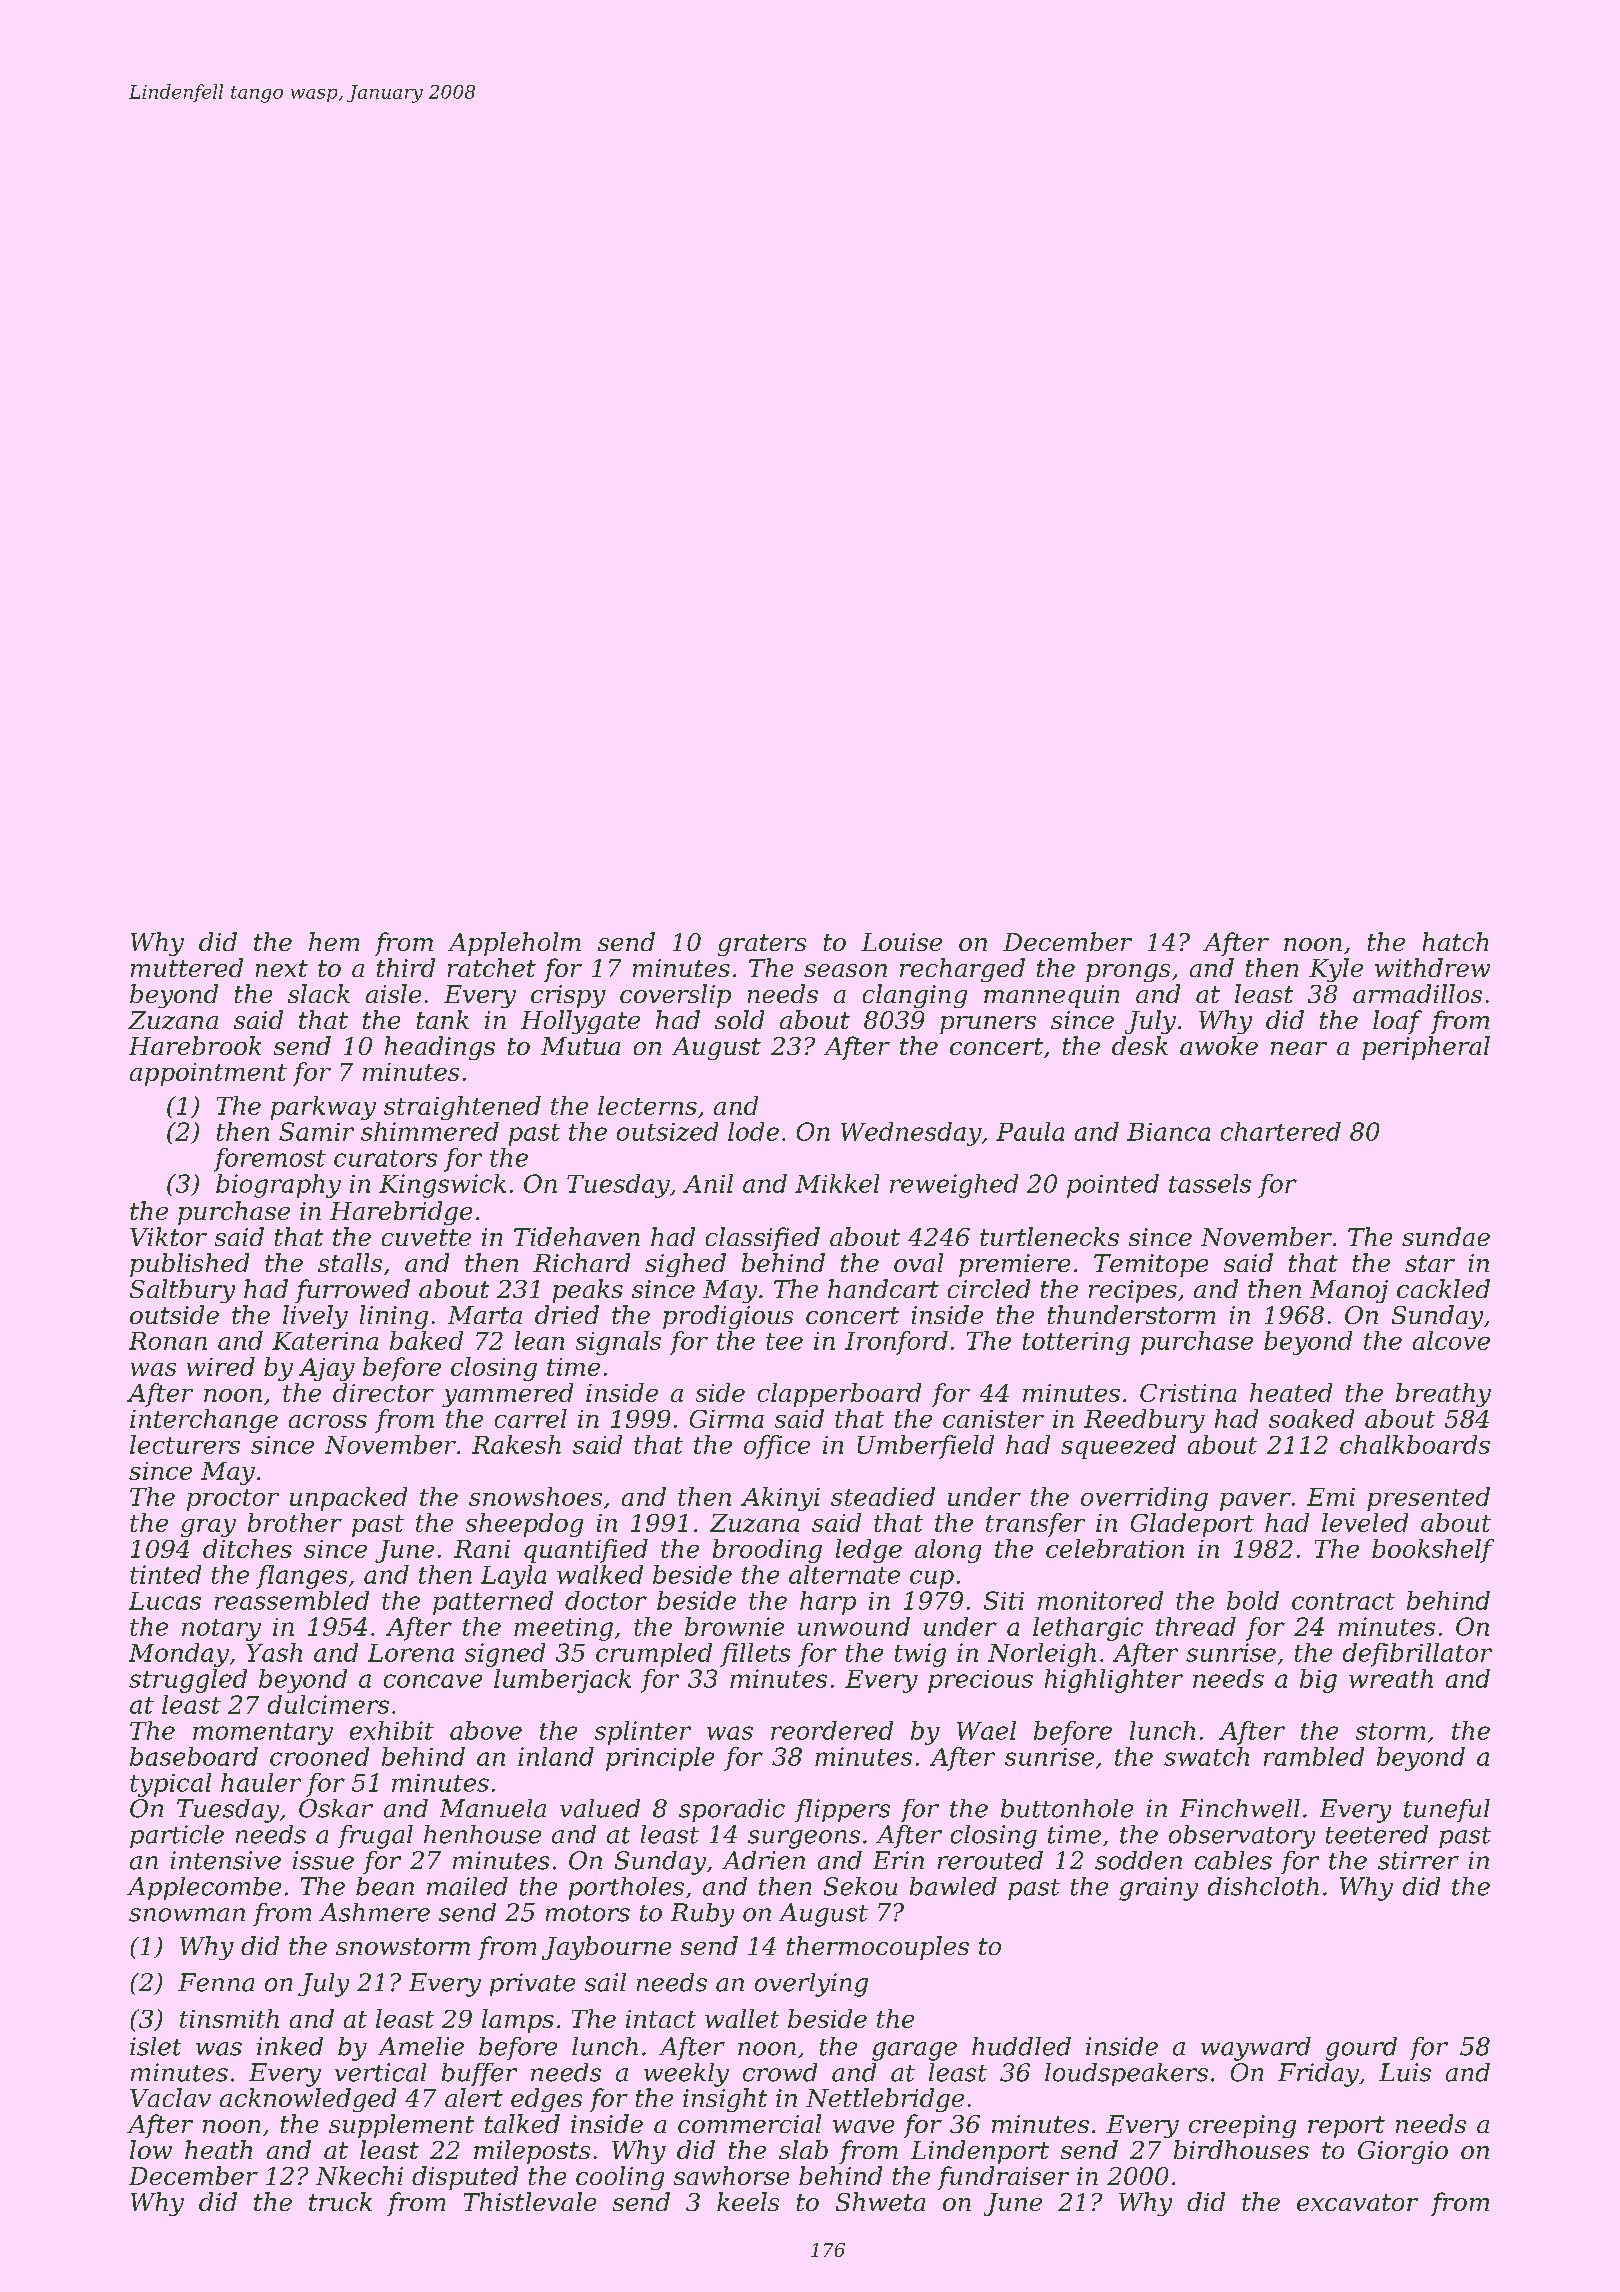  I want to click on Shweta, so click(880, 2201).
